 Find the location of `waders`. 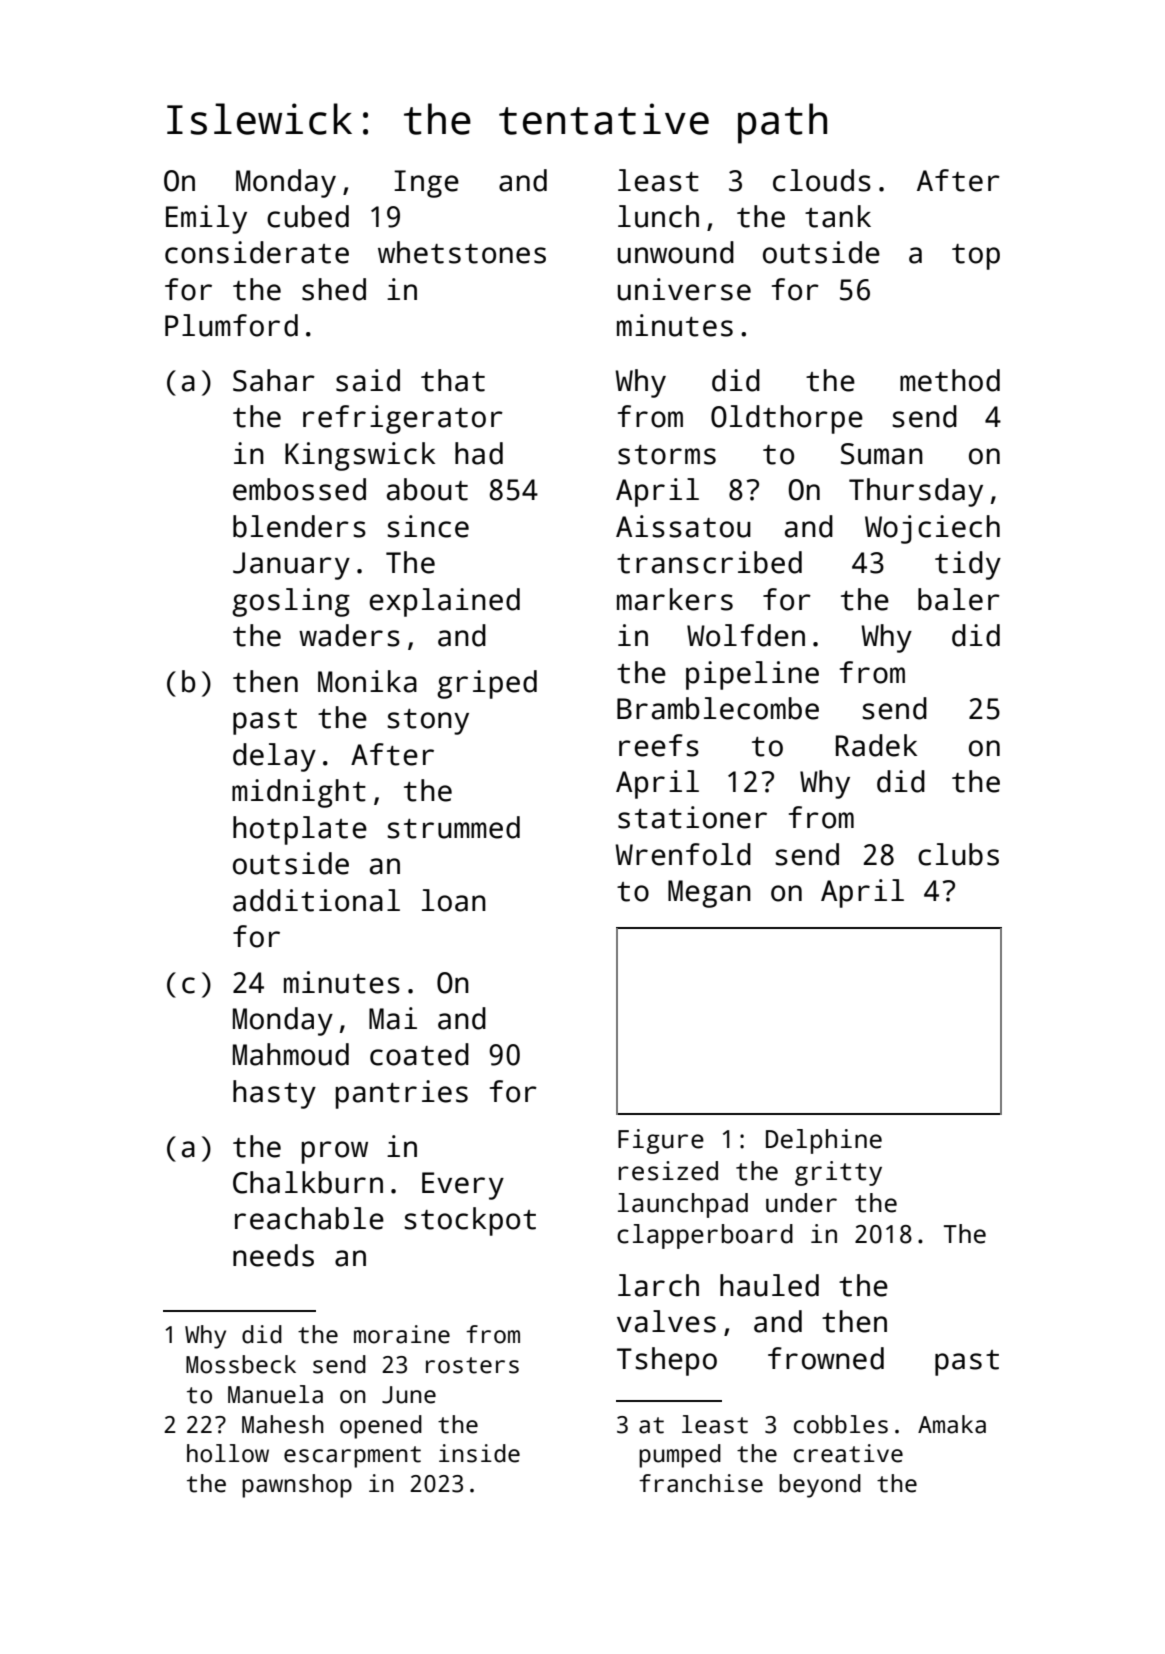

waders is located at coordinates (349, 635).
